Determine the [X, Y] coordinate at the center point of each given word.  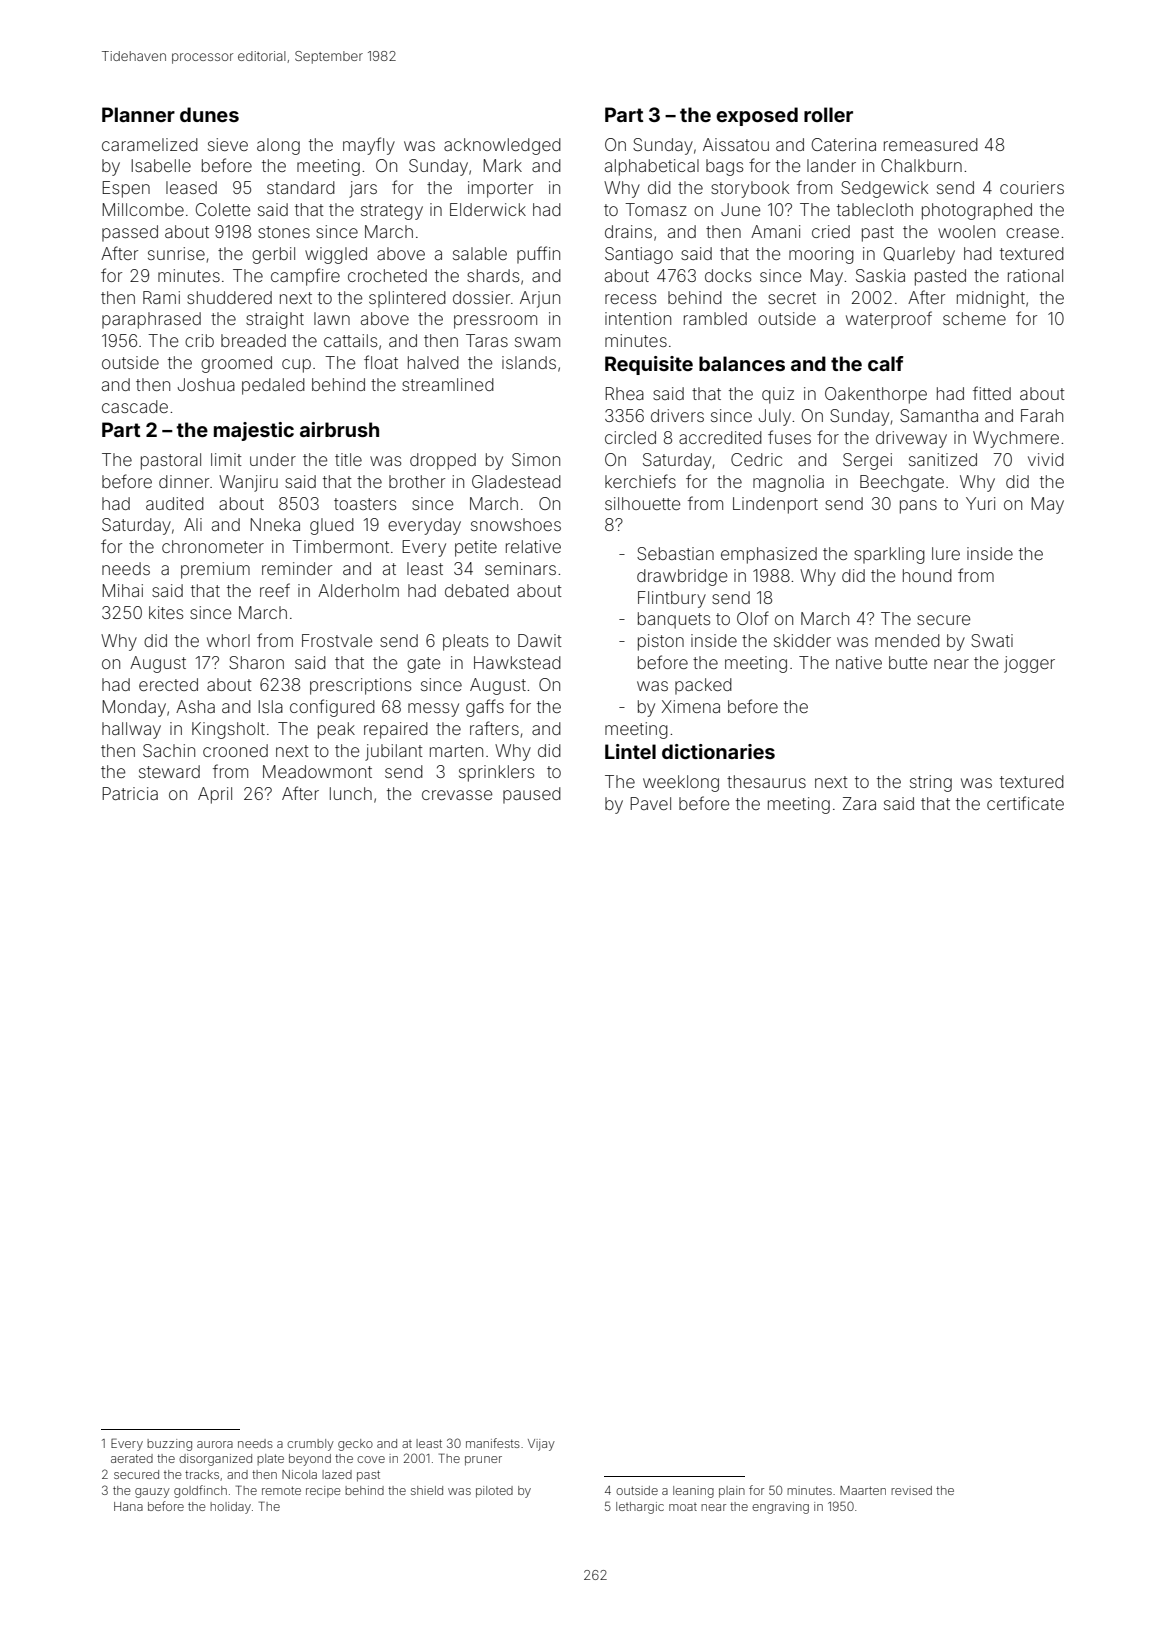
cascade [135, 406]
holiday [230, 1508]
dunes [209, 114]
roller [828, 114]
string [931, 783]
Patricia [130, 793]
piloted [494, 1492]
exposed [757, 116]
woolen [966, 231]
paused [532, 795]
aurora [215, 1444]
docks [728, 275]
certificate [1025, 803]
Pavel [650, 803]
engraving [780, 1508]
